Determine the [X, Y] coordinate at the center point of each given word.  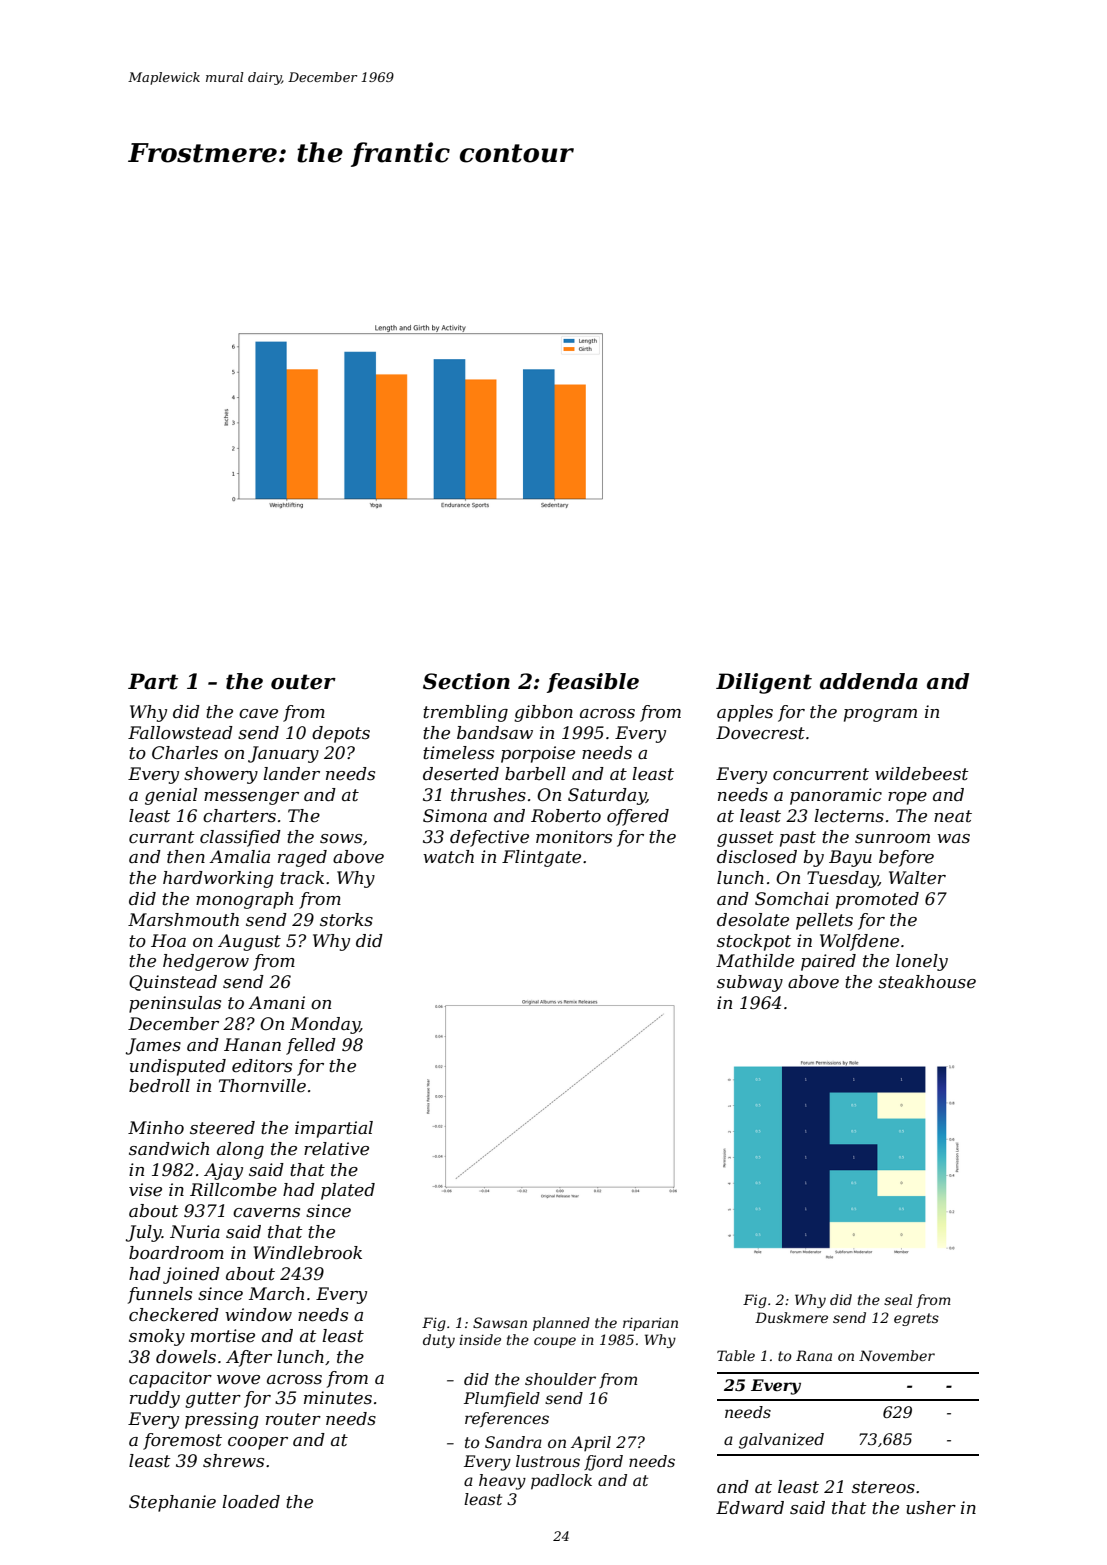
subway [750, 983]
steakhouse [927, 982]
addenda [869, 681]
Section [466, 681]
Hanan [252, 1044]
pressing [222, 1420]
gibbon [543, 713]
